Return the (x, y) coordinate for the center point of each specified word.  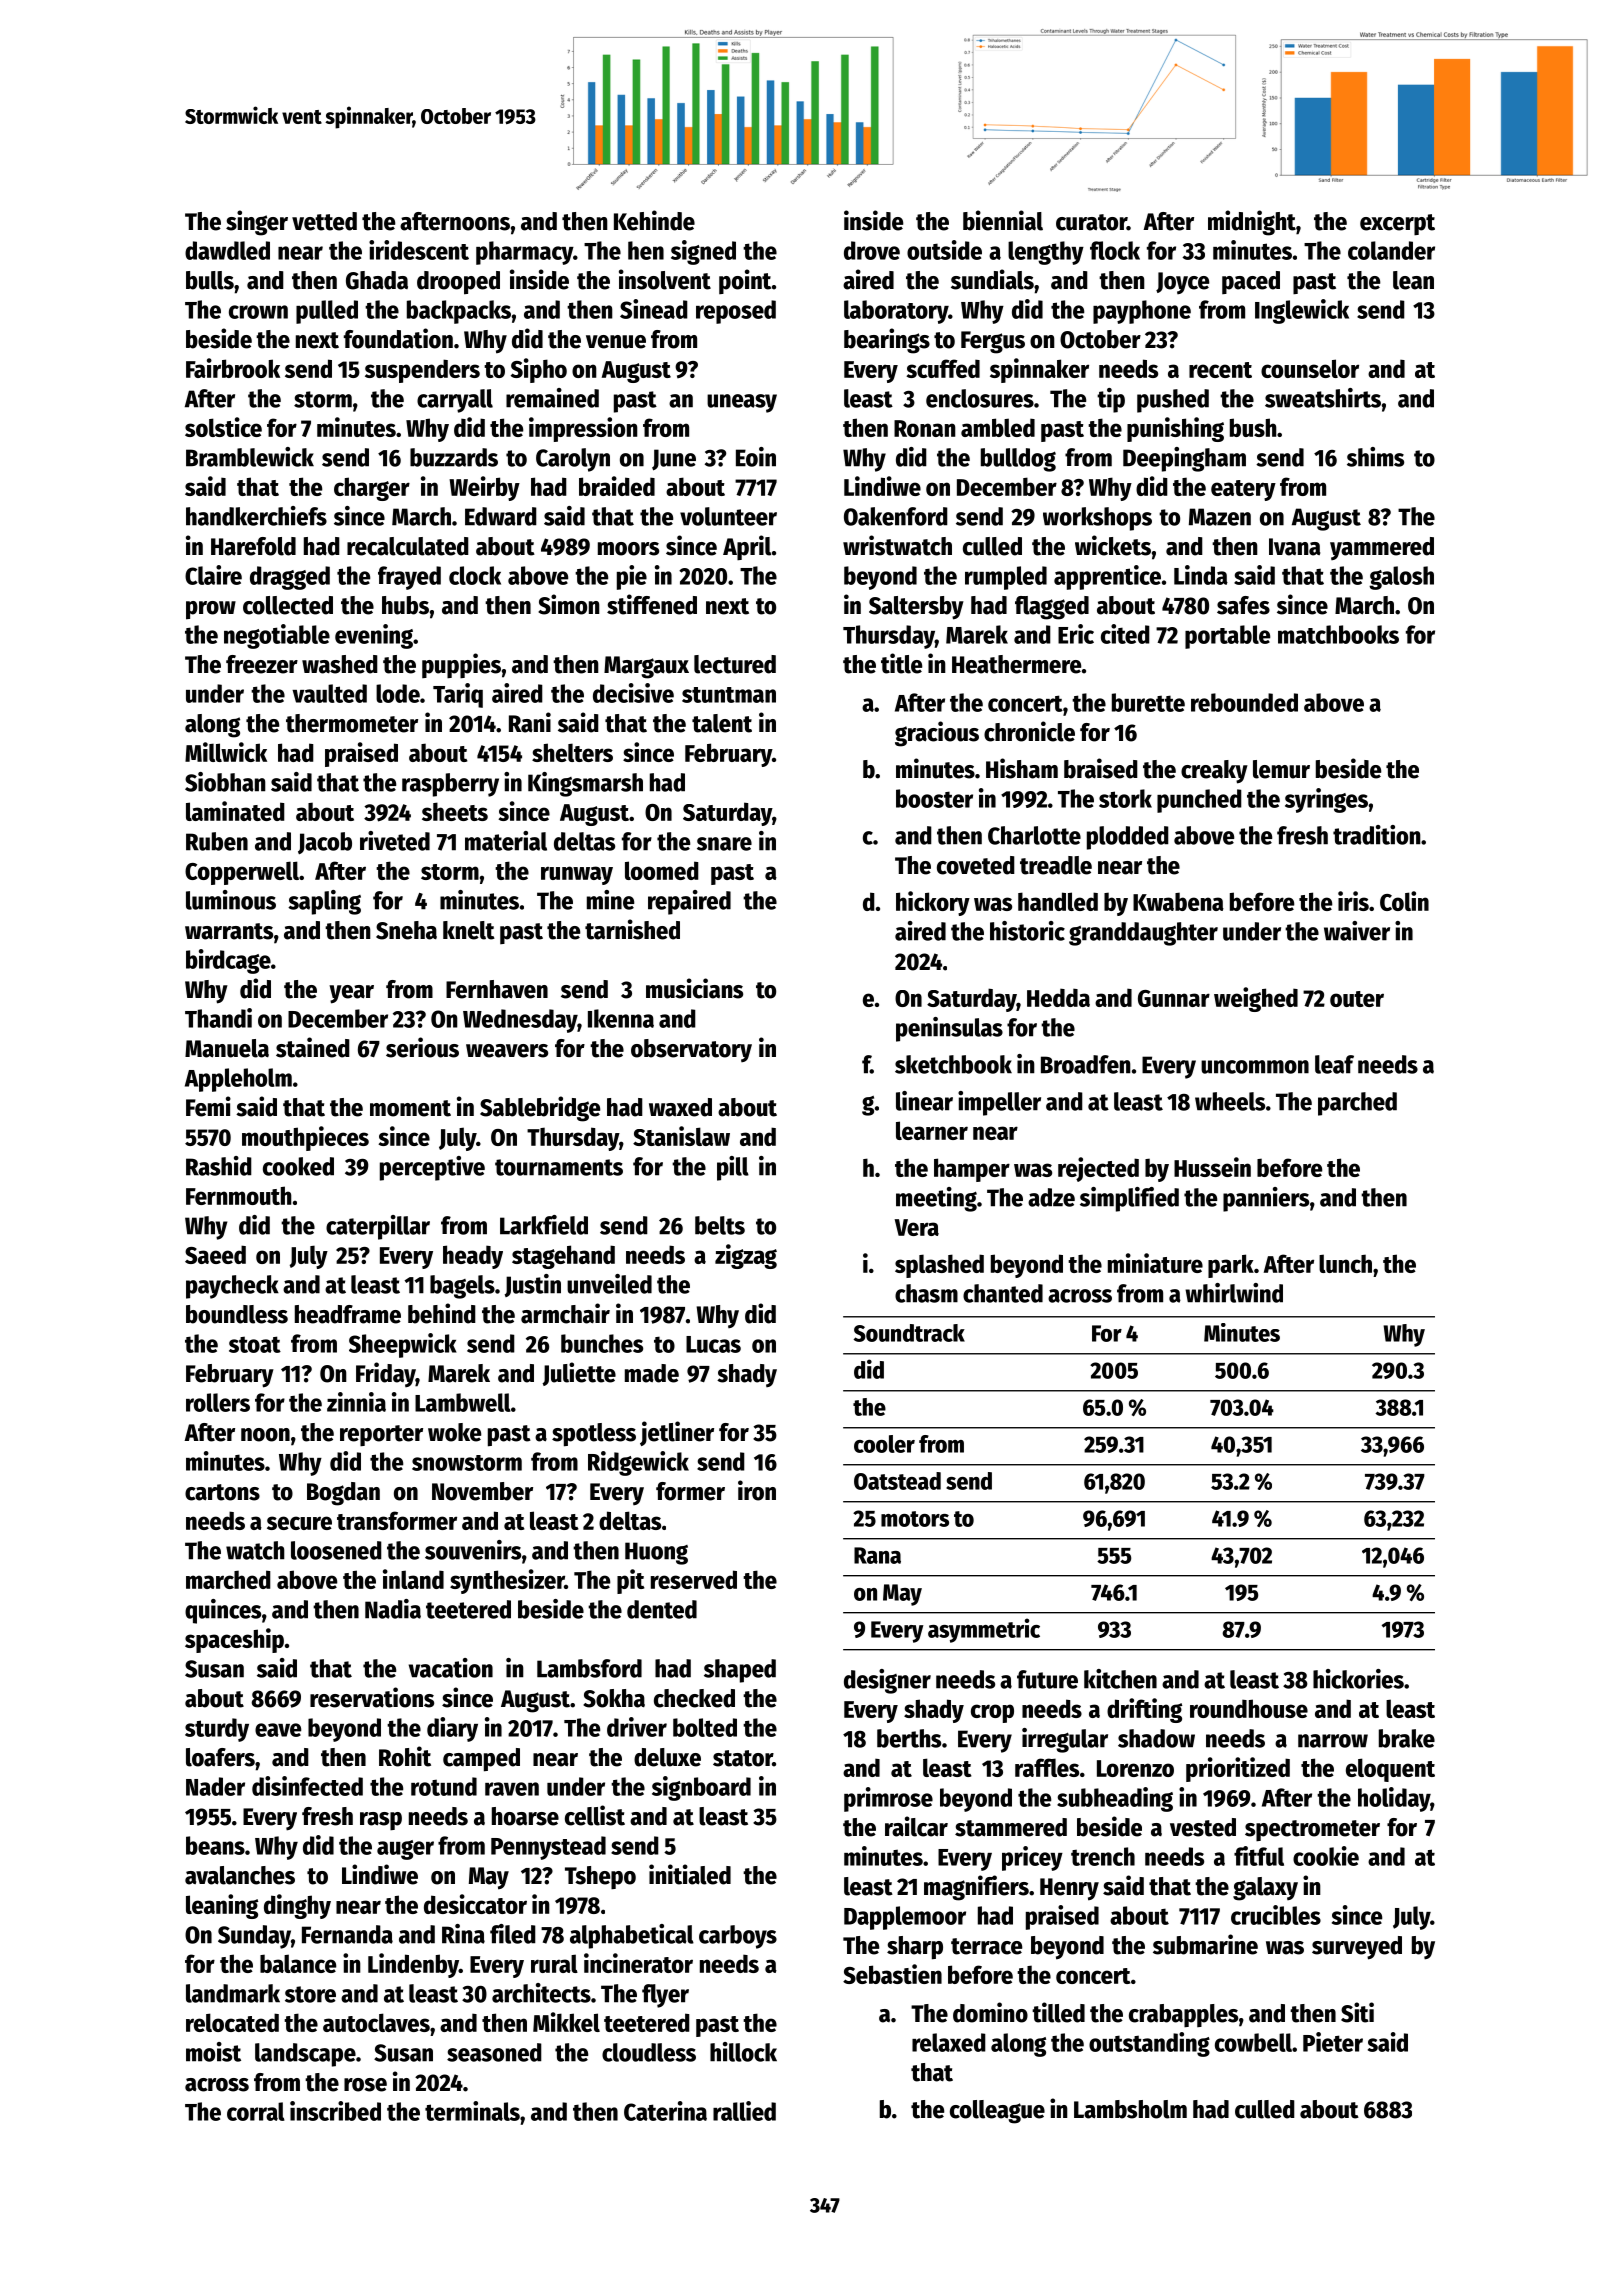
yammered (1382, 548)
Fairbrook (233, 368)
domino (990, 2012)
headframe (348, 1314)
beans (215, 1845)
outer (1357, 999)
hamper (972, 1170)
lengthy (1046, 253)
